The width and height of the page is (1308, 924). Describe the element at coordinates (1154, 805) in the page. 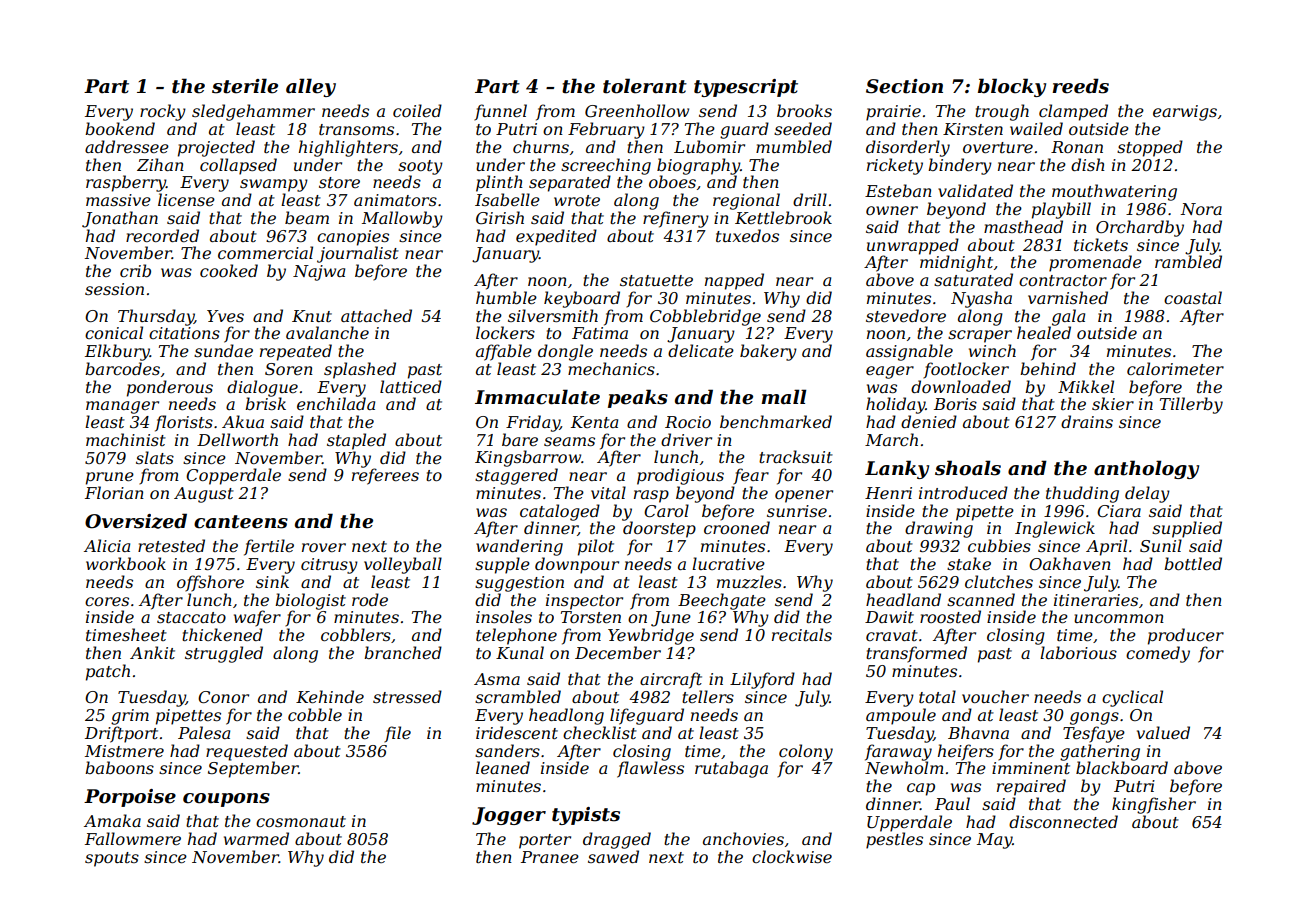

I see `kingfisher` at that location.
